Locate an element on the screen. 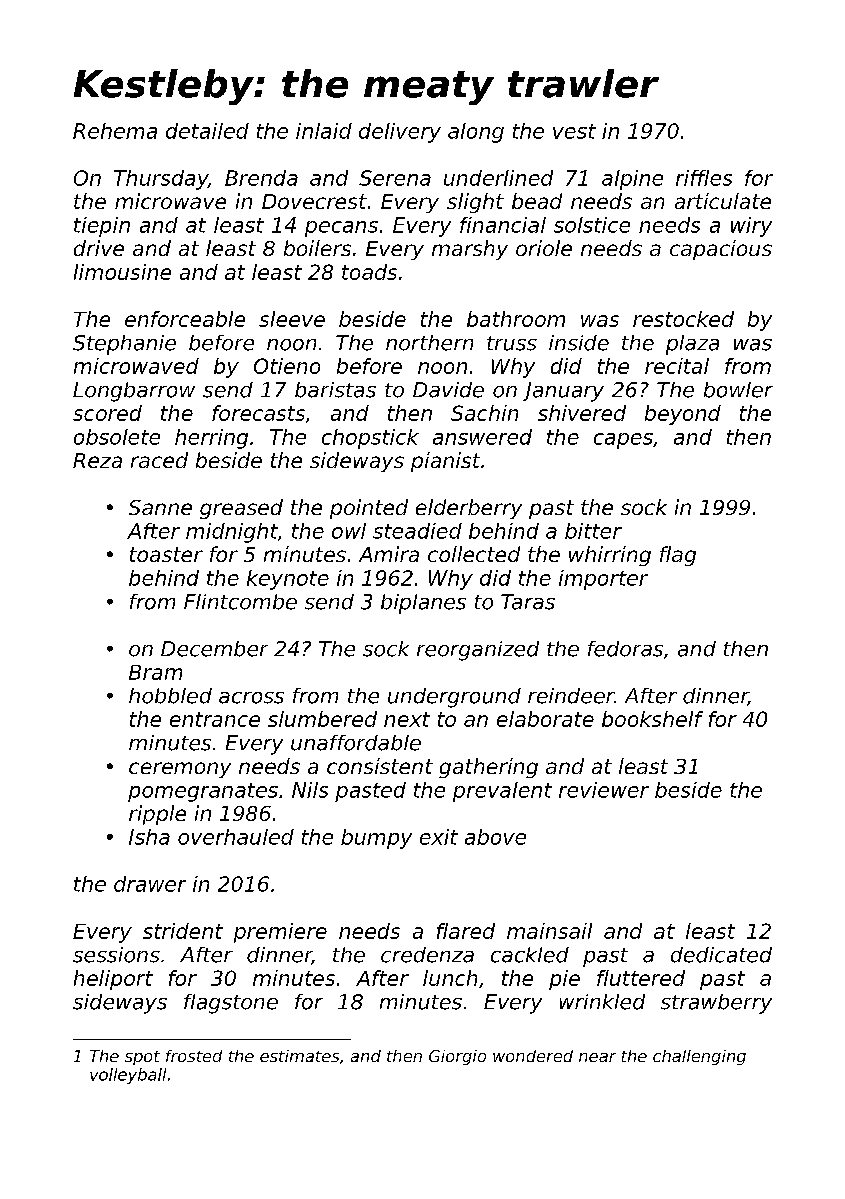  elderberry is located at coordinates (469, 509).
